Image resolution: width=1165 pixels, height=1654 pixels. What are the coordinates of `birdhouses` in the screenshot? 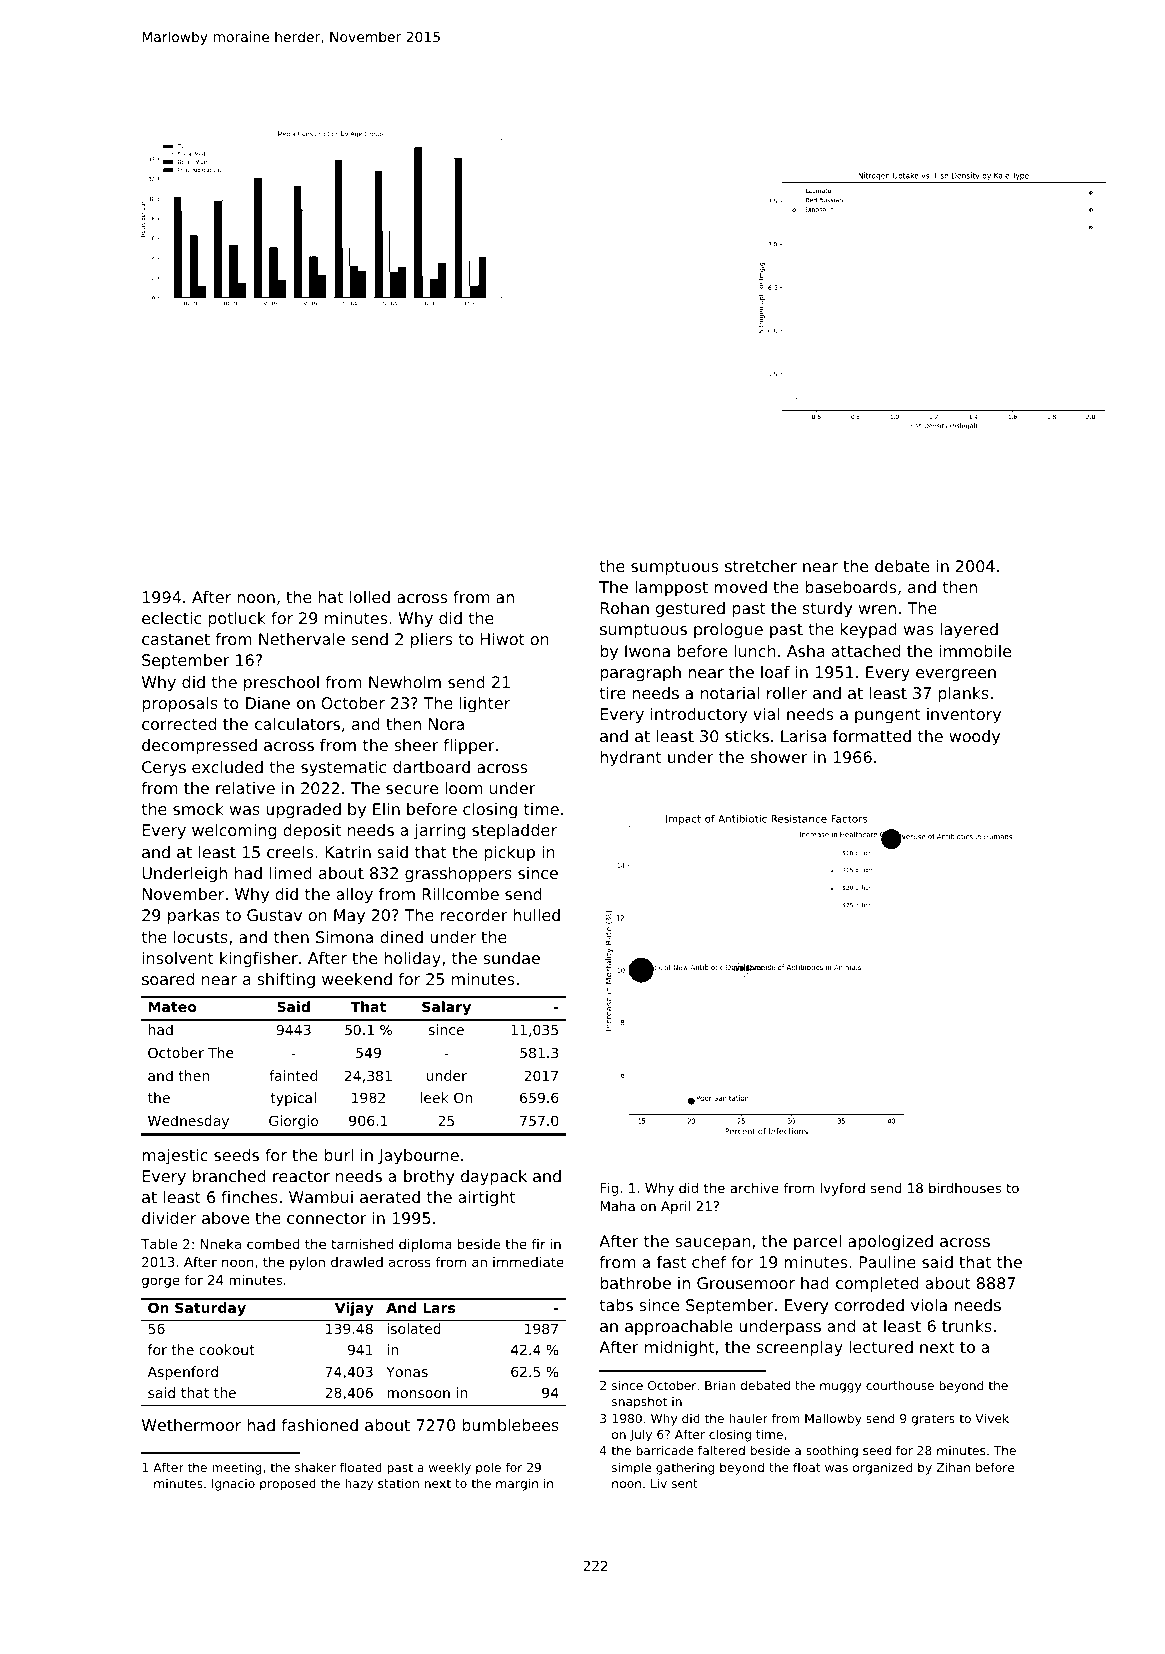 It's located at (965, 1188).
